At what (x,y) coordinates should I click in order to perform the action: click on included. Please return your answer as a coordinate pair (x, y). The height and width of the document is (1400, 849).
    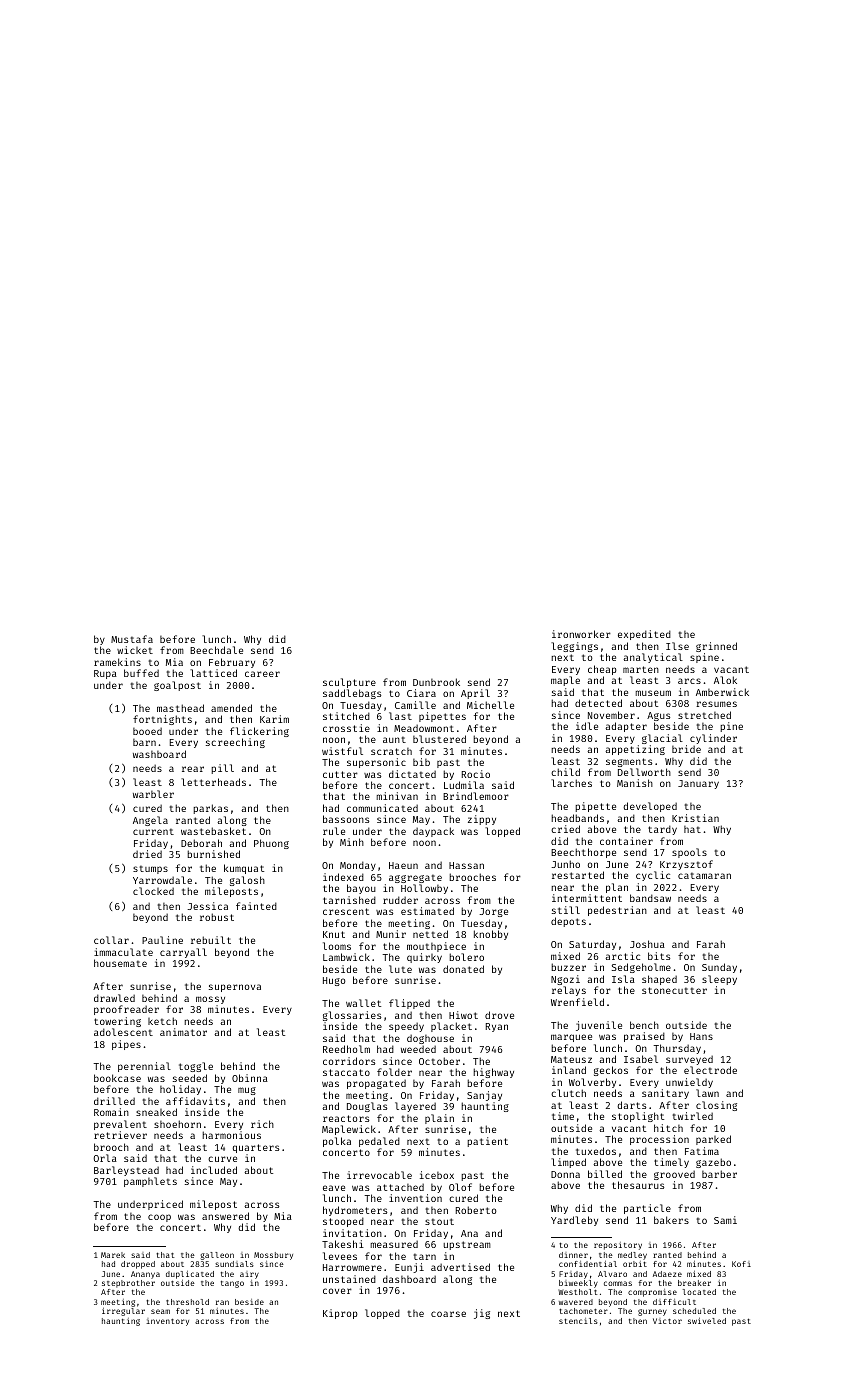
    Looking at the image, I should click on (214, 1170).
